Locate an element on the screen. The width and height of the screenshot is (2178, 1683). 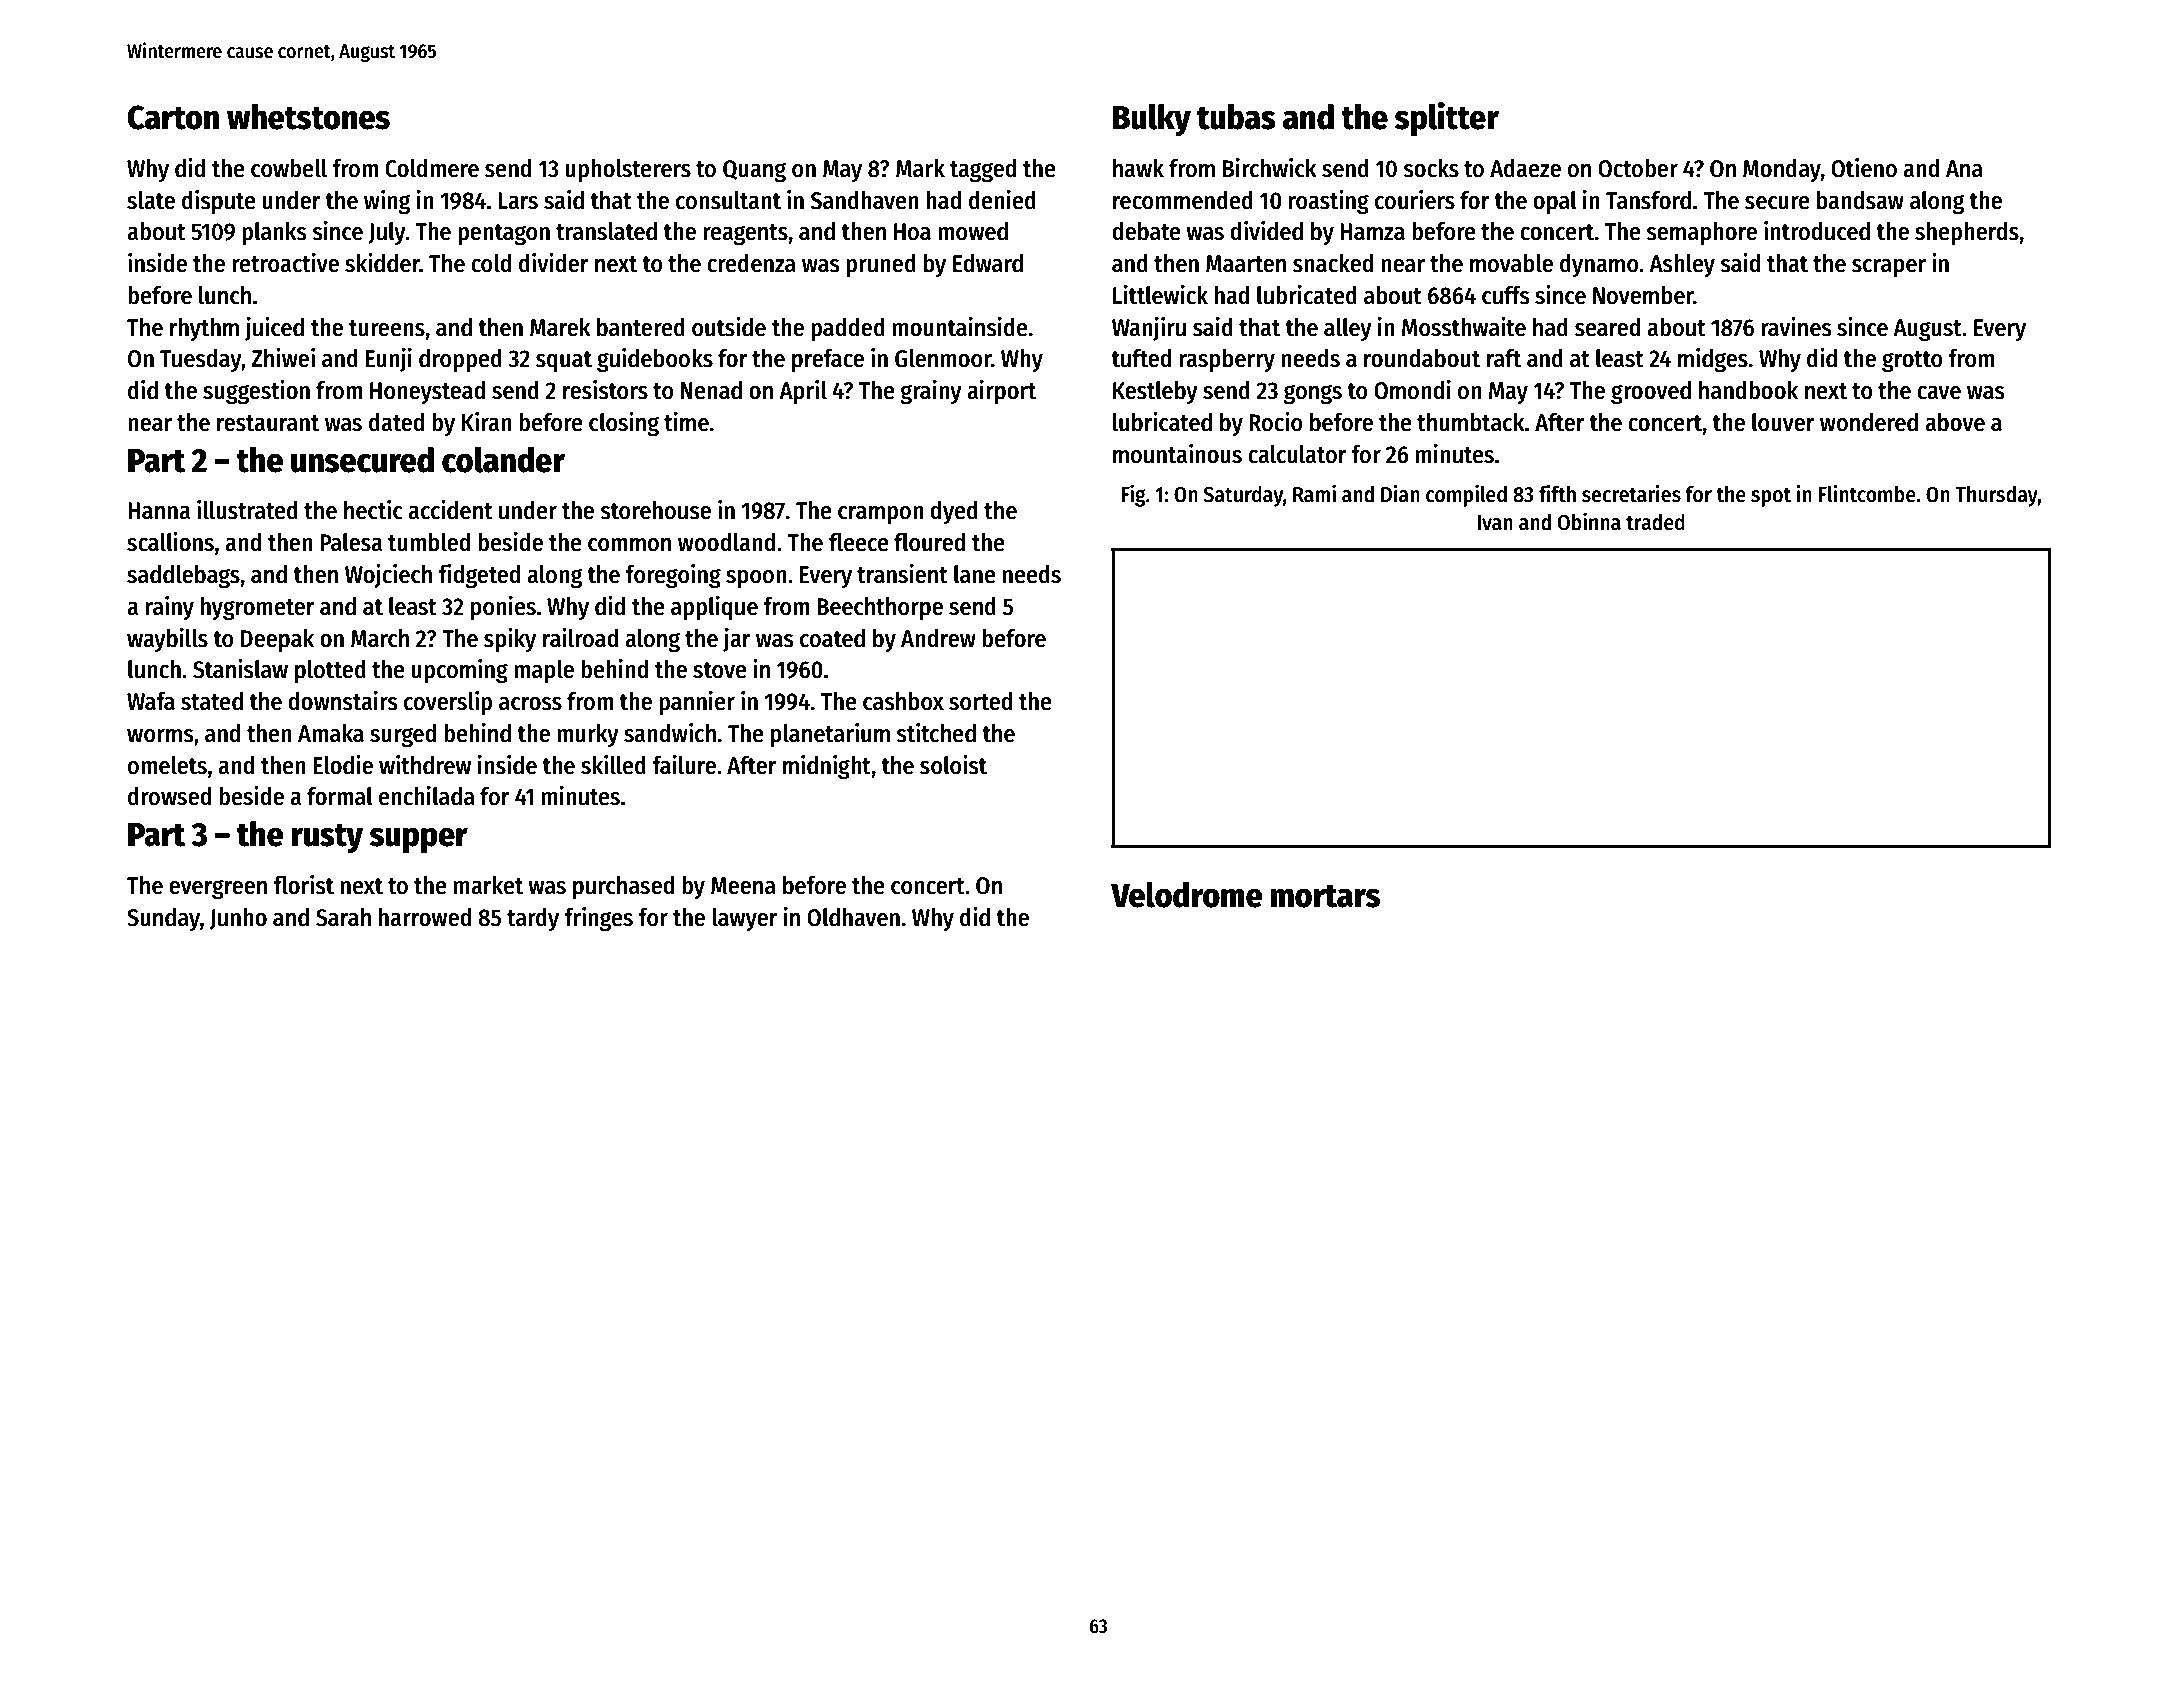
Ana is located at coordinates (1964, 169).
